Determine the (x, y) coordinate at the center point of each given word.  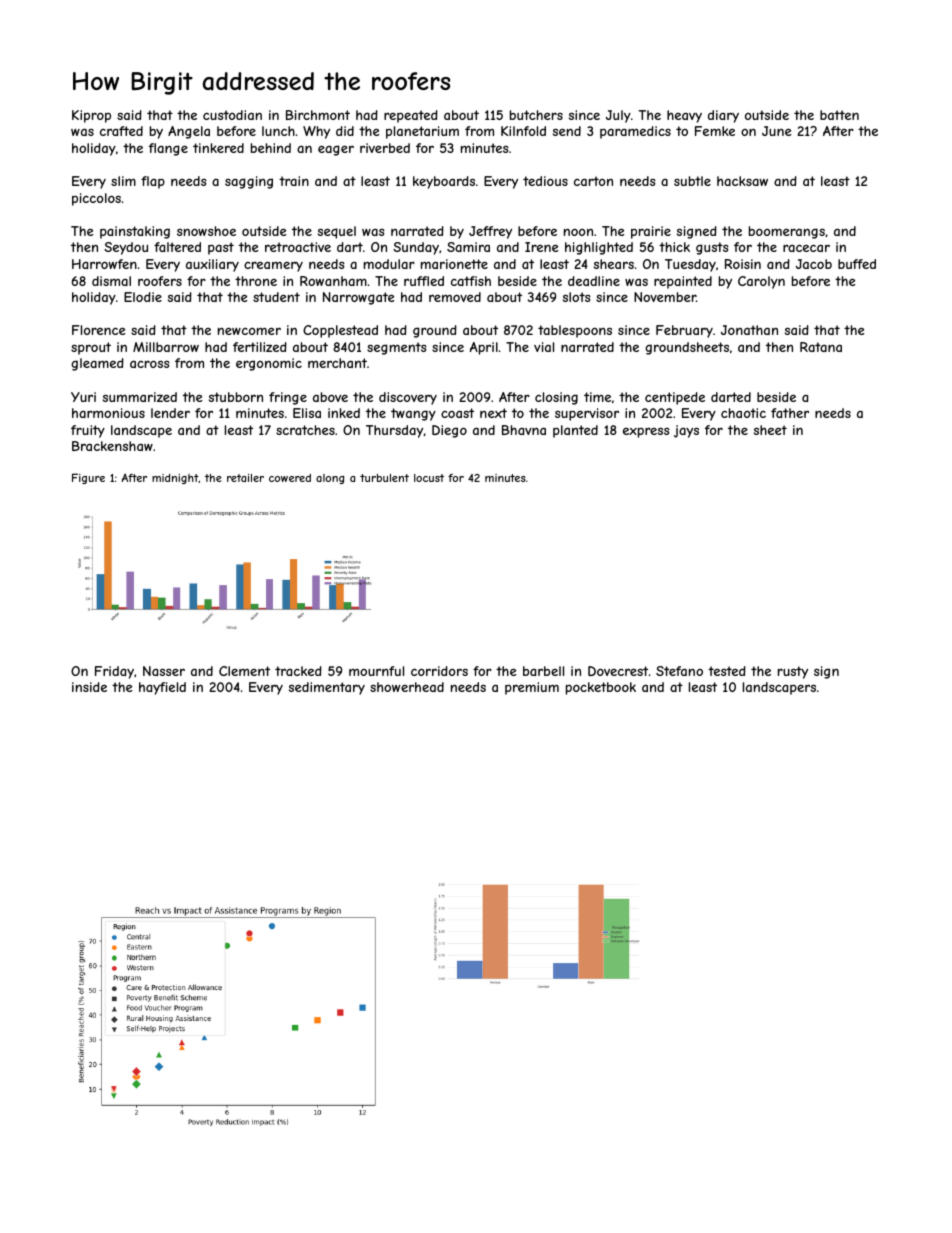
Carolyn (761, 282)
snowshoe (206, 231)
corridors (439, 671)
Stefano (679, 671)
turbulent (384, 478)
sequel (337, 232)
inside (89, 687)
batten (839, 115)
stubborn (236, 397)
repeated (411, 116)
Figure (88, 478)
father (790, 413)
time (597, 397)
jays (686, 431)
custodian (232, 115)
